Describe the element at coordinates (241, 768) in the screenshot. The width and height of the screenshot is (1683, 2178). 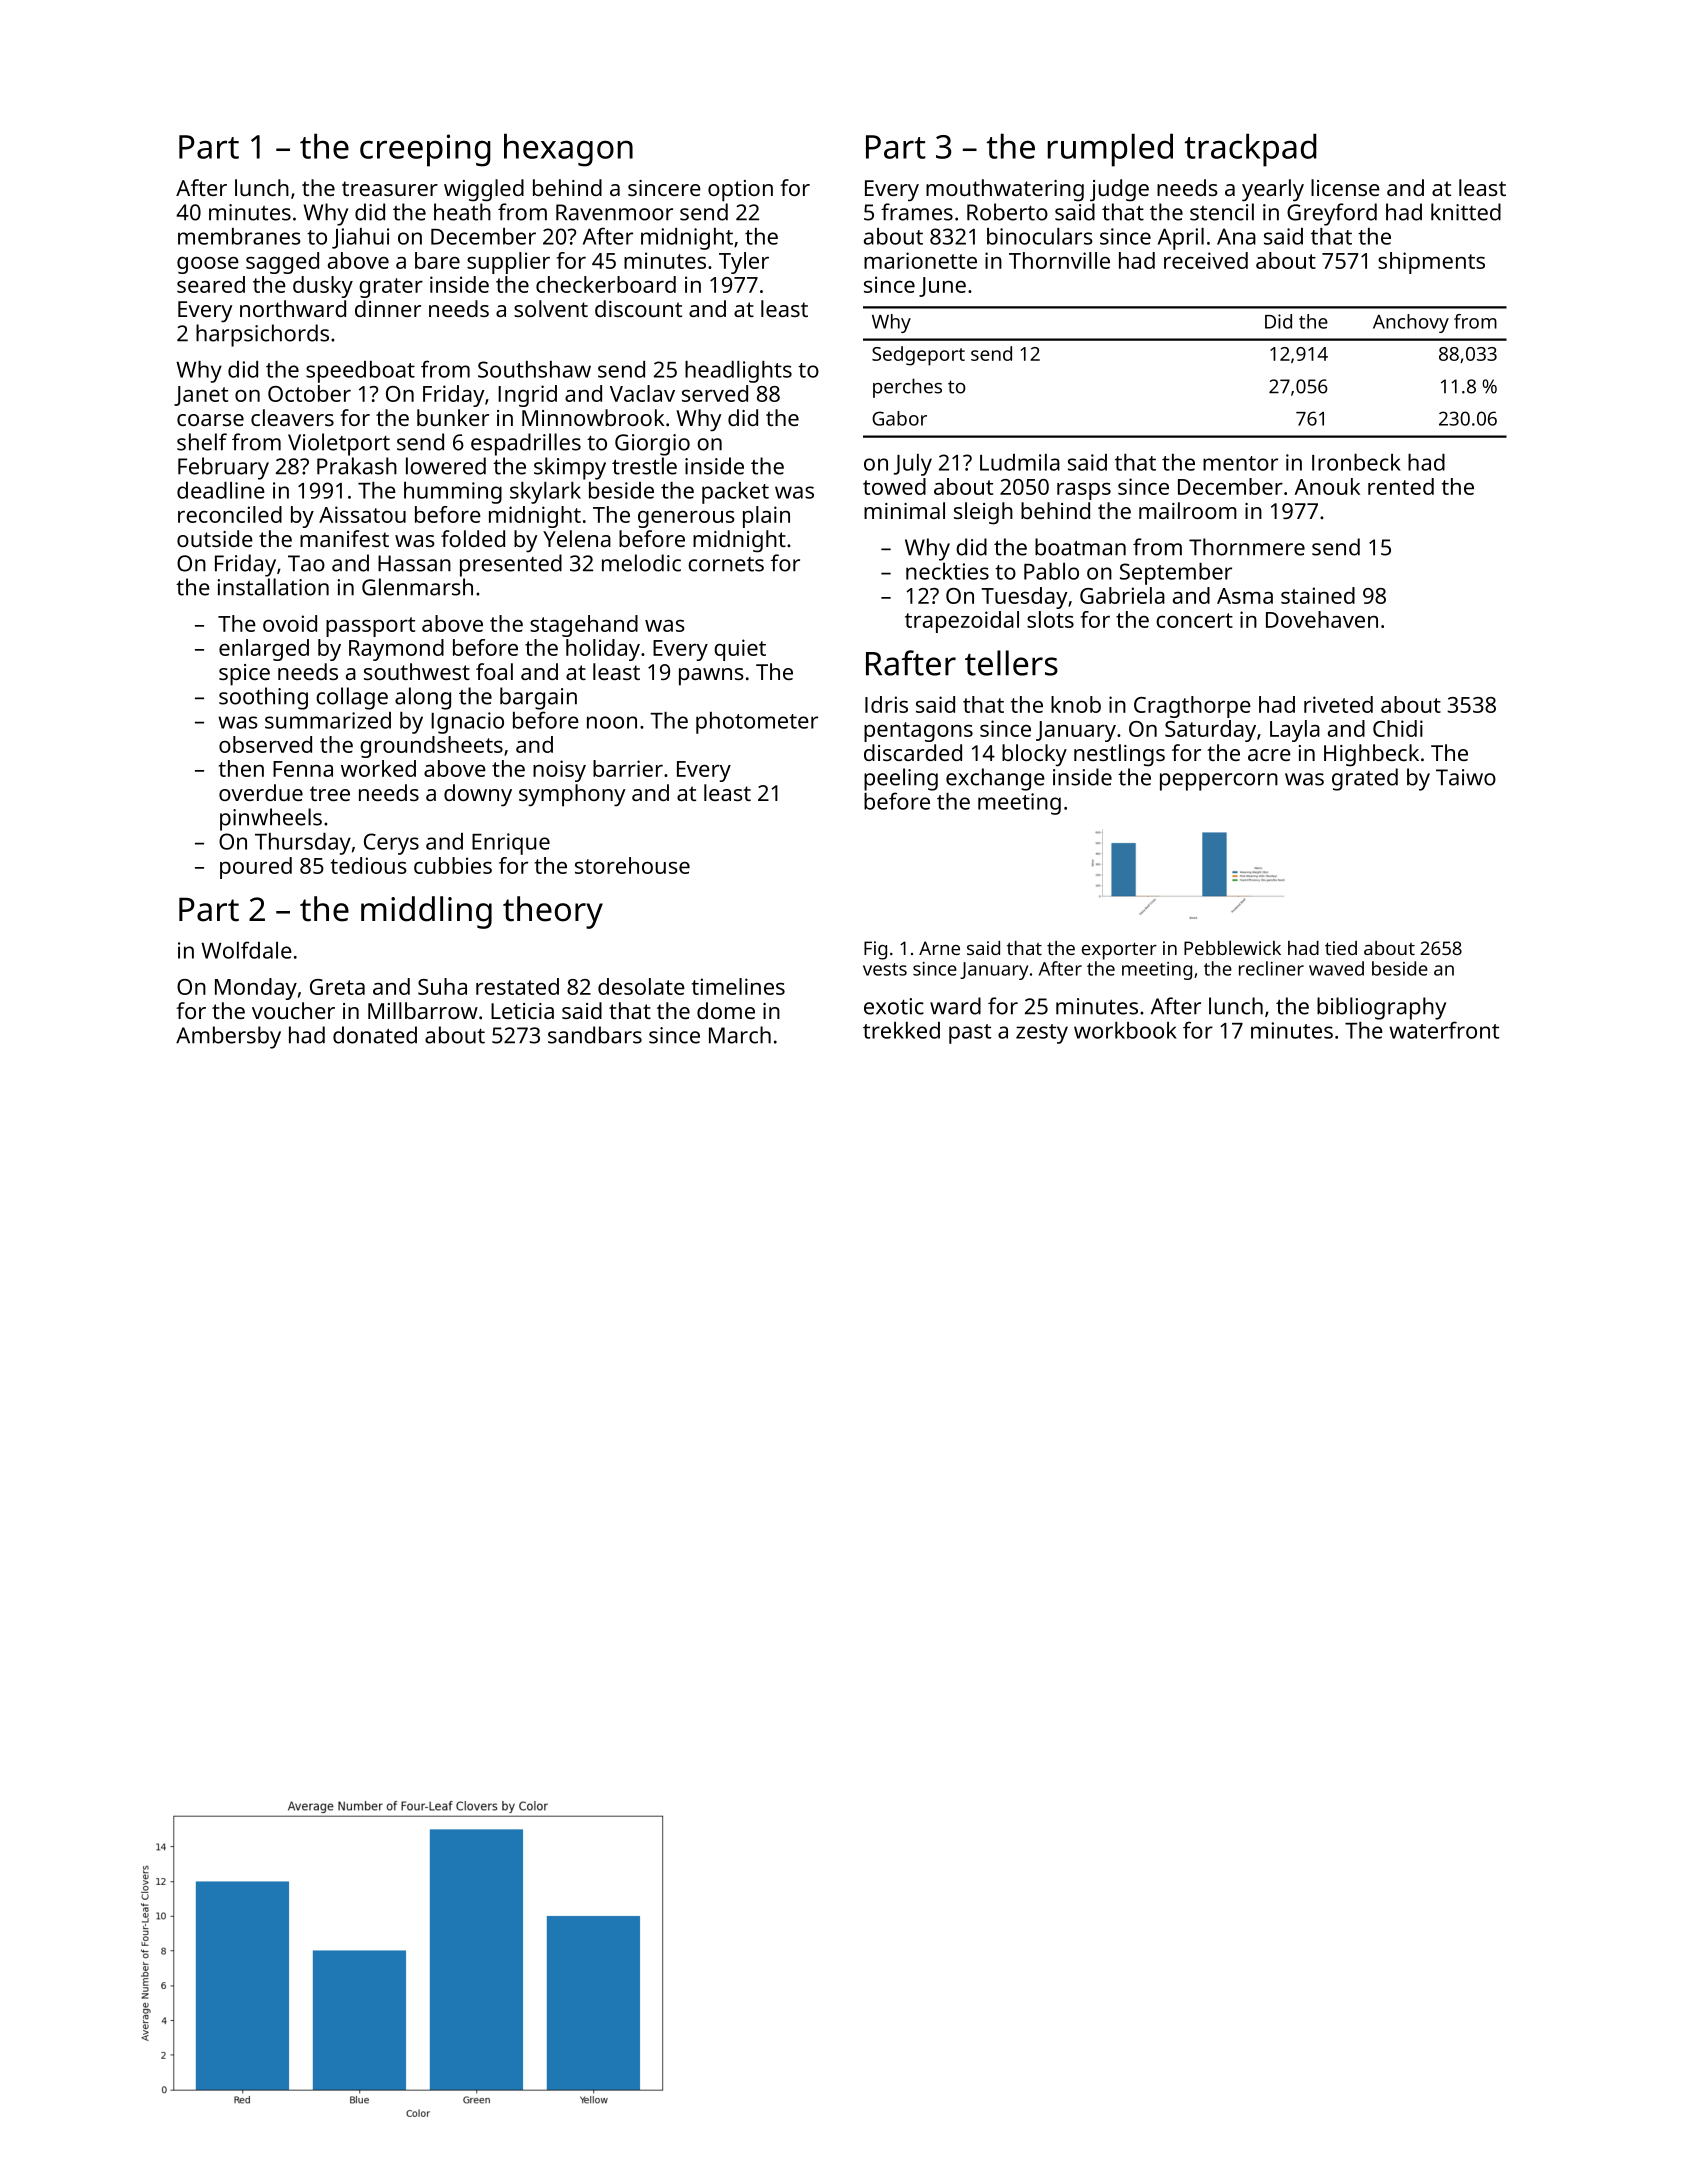
I see `then` at that location.
